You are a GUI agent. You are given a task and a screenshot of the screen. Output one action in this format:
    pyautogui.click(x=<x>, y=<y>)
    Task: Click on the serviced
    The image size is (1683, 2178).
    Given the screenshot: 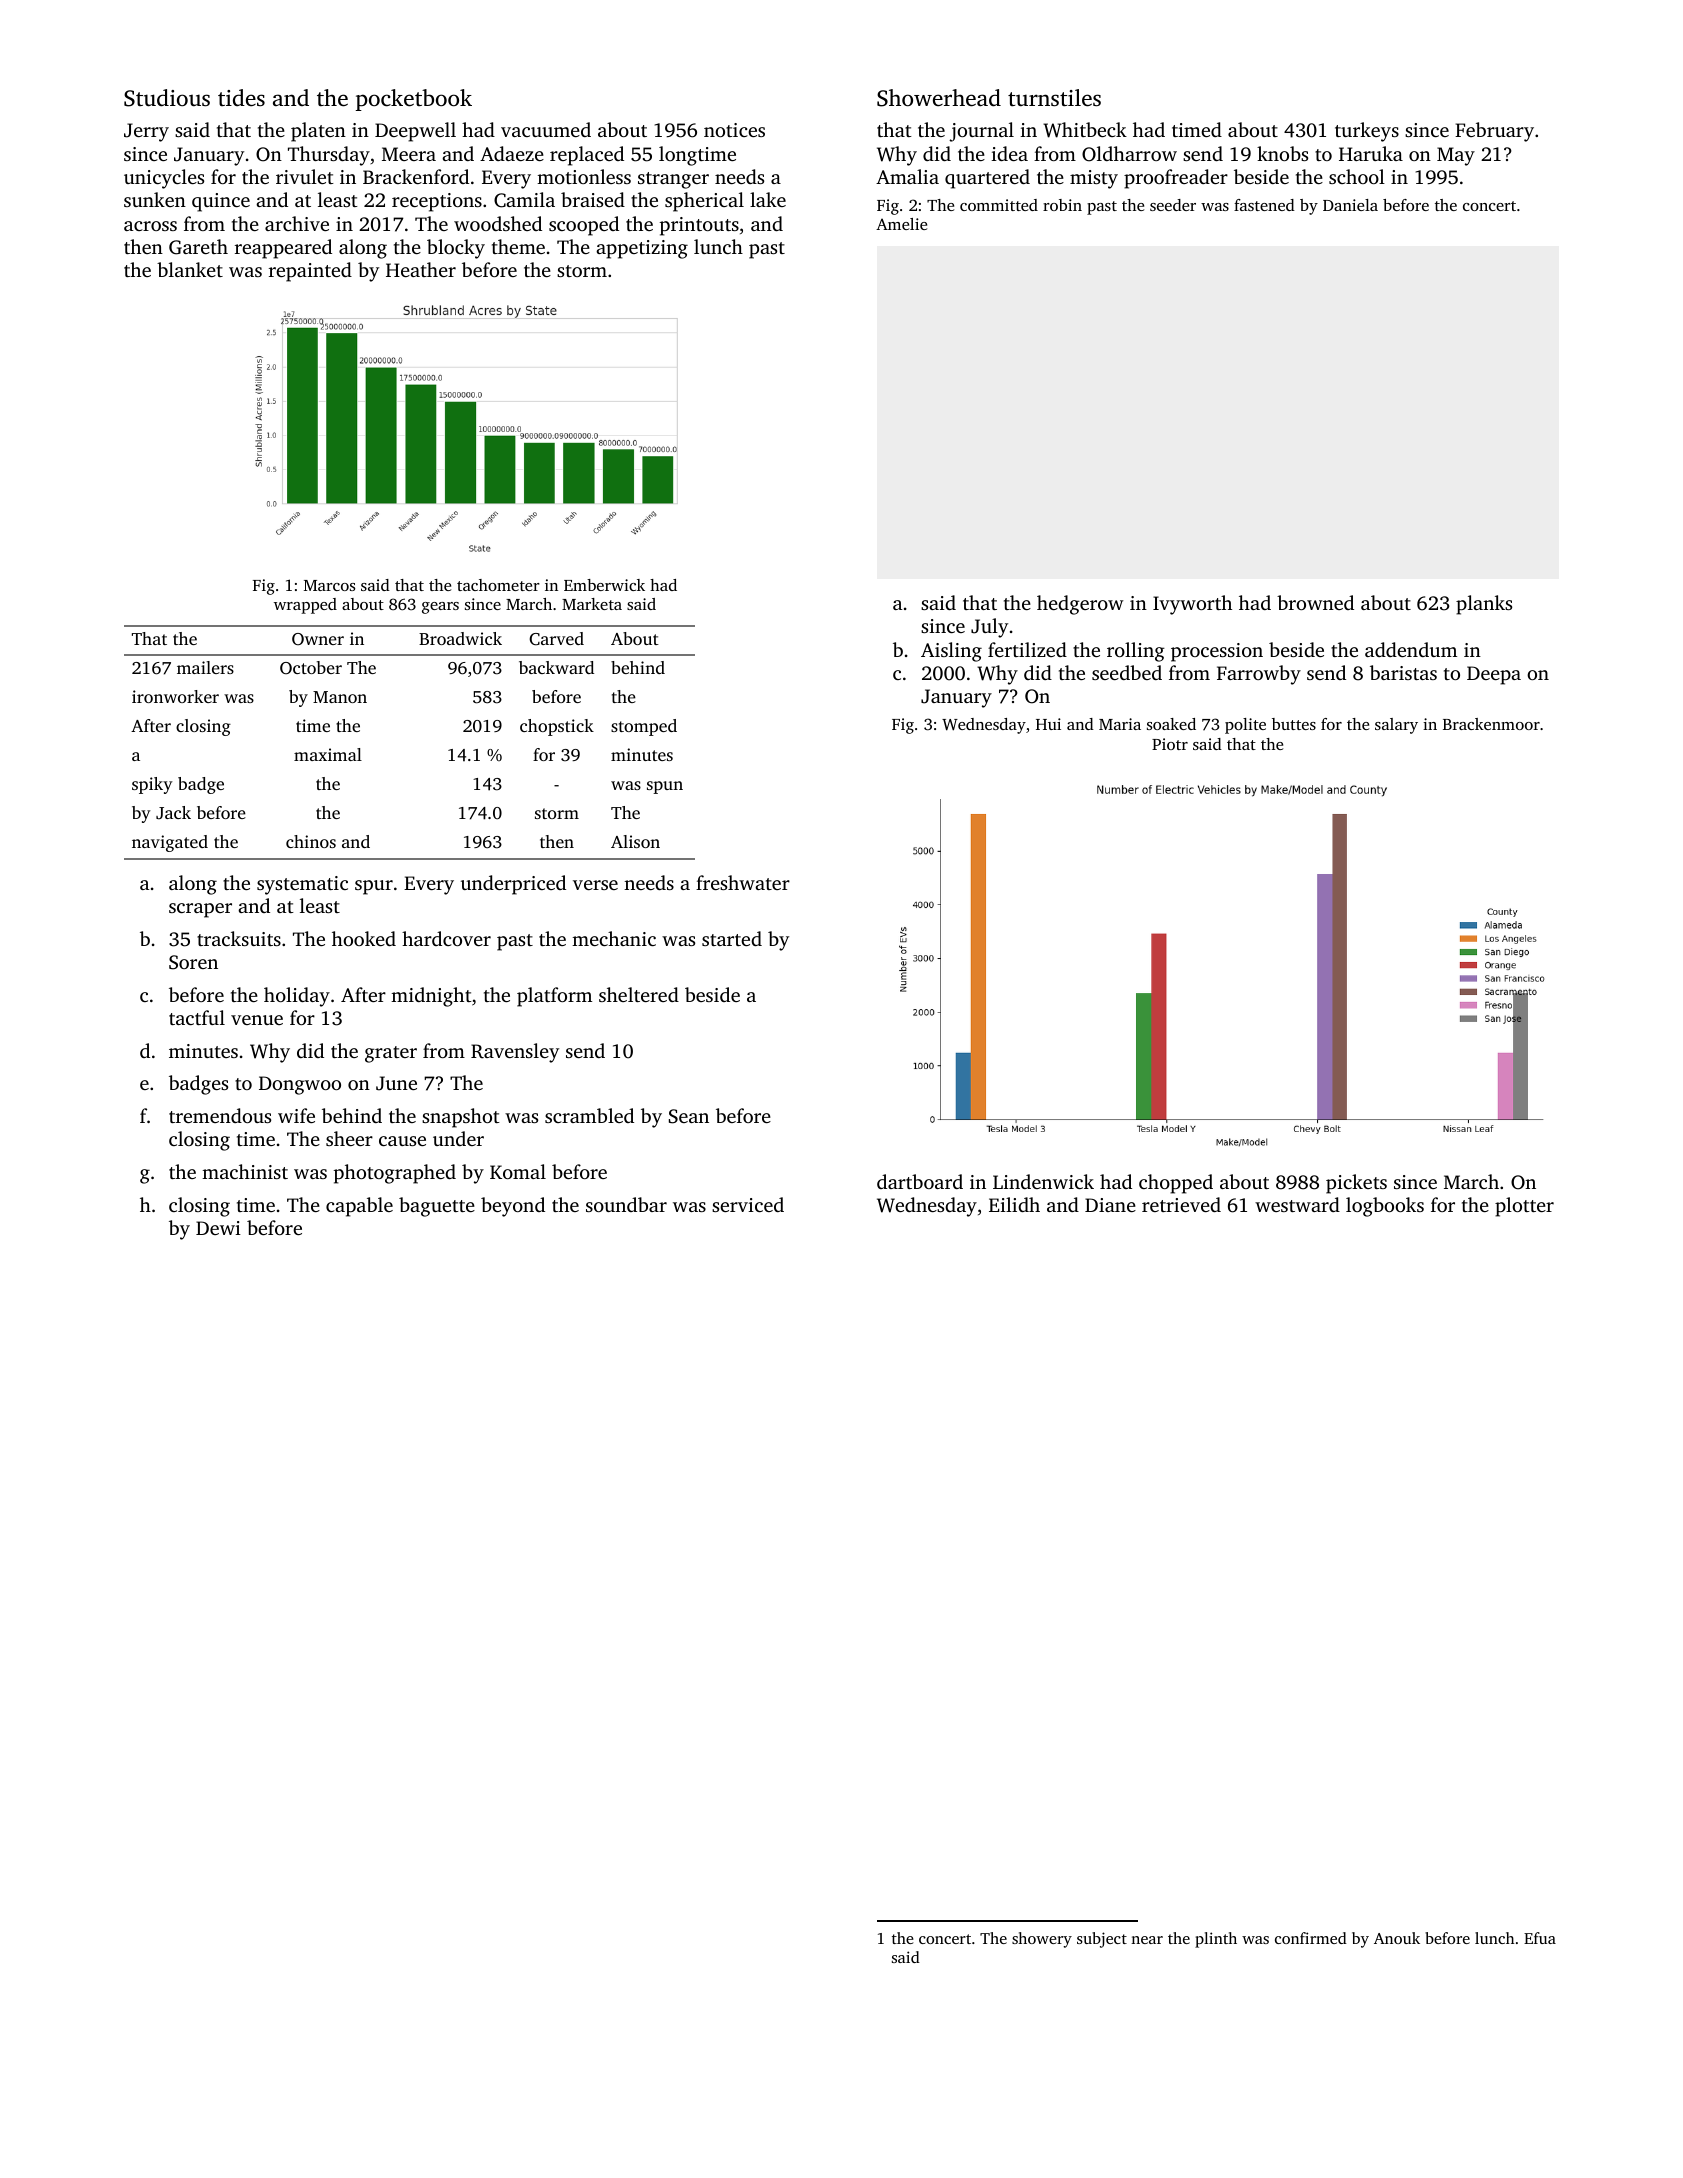 What is the action you would take?
    pyautogui.click(x=748, y=1204)
